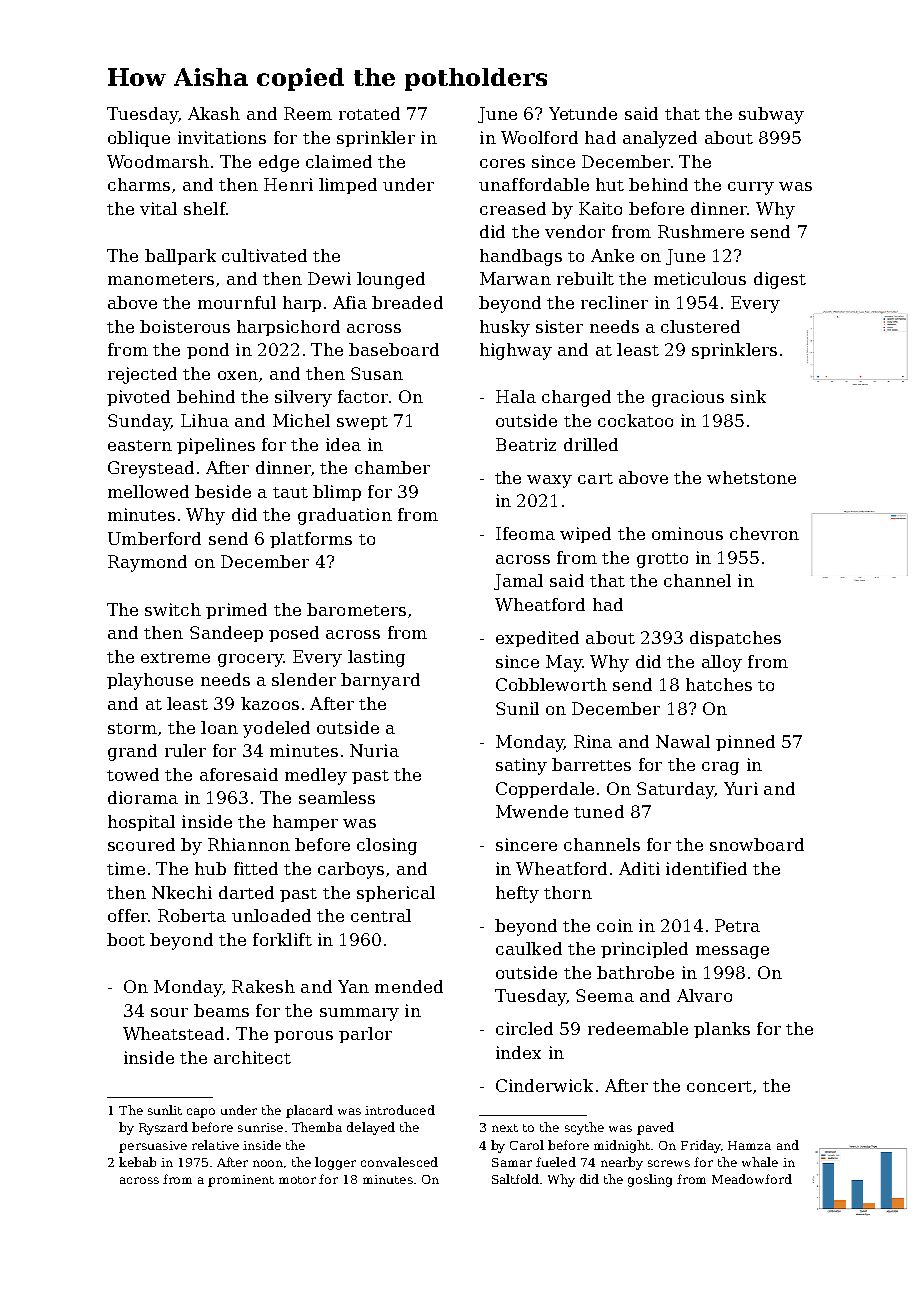  Describe the element at coordinates (392, 467) in the page. I see `chamber` at that location.
